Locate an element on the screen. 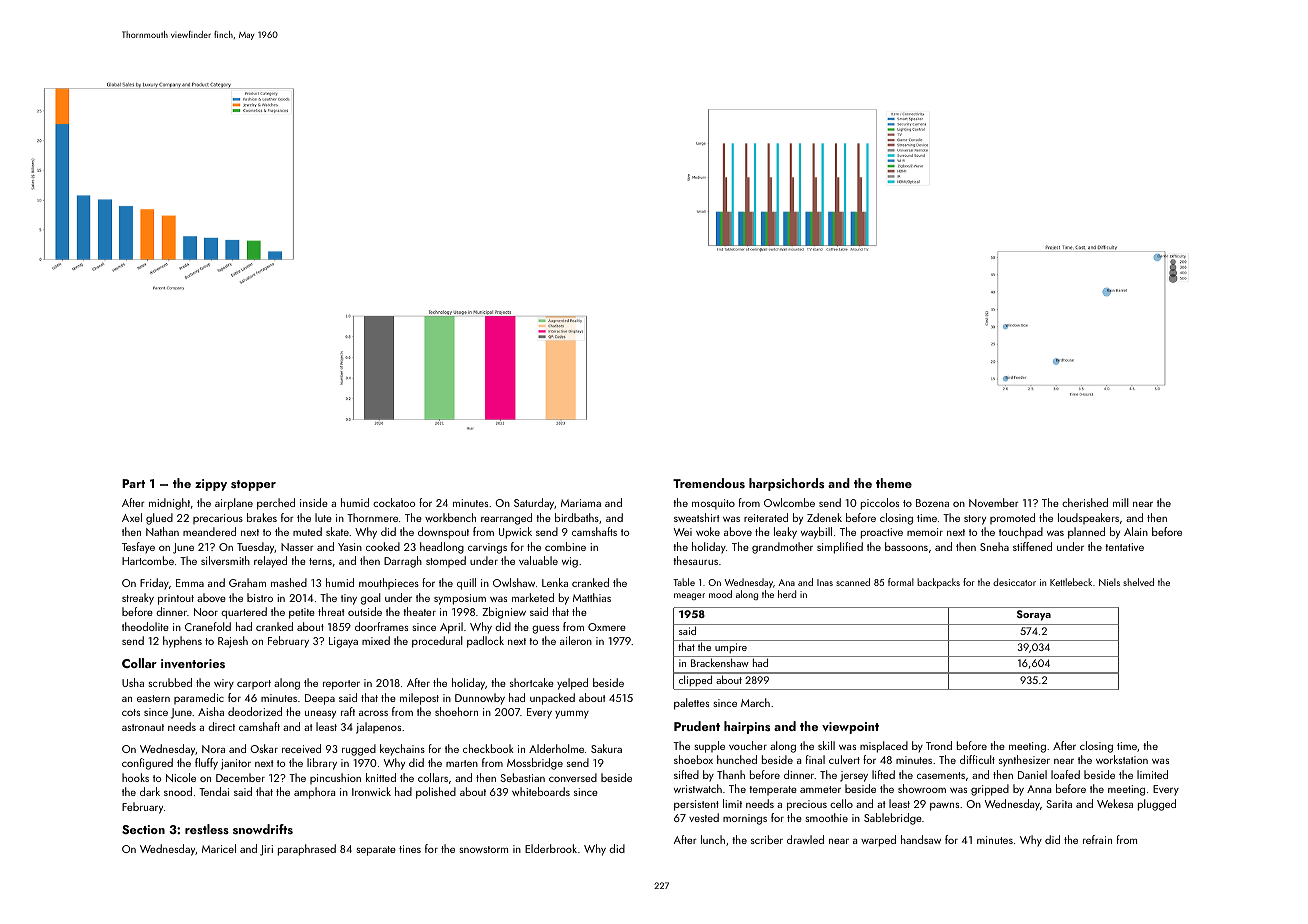 The height and width of the screenshot is (924, 1308). mashed is located at coordinates (289, 582).
